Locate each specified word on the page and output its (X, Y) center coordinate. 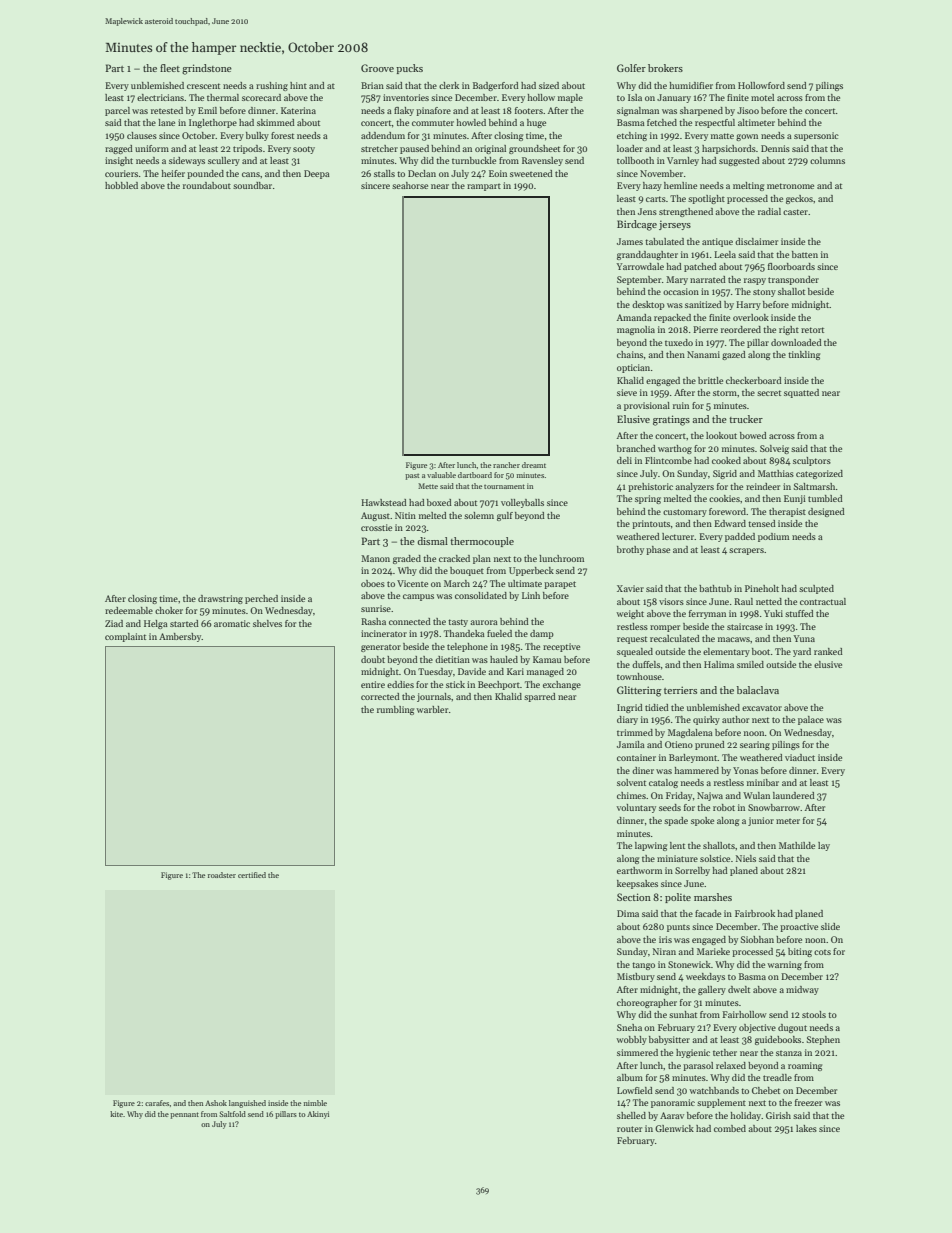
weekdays (705, 977)
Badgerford (496, 86)
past (412, 477)
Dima (628, 913)
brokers (665, 68)
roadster (222, 875)
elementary (726, 652)
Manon (375, 558)
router (629, 1129)
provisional (647, 406)
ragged (119, 149)
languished (247, 1104)
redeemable (129, 610)
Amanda (634, 317)
